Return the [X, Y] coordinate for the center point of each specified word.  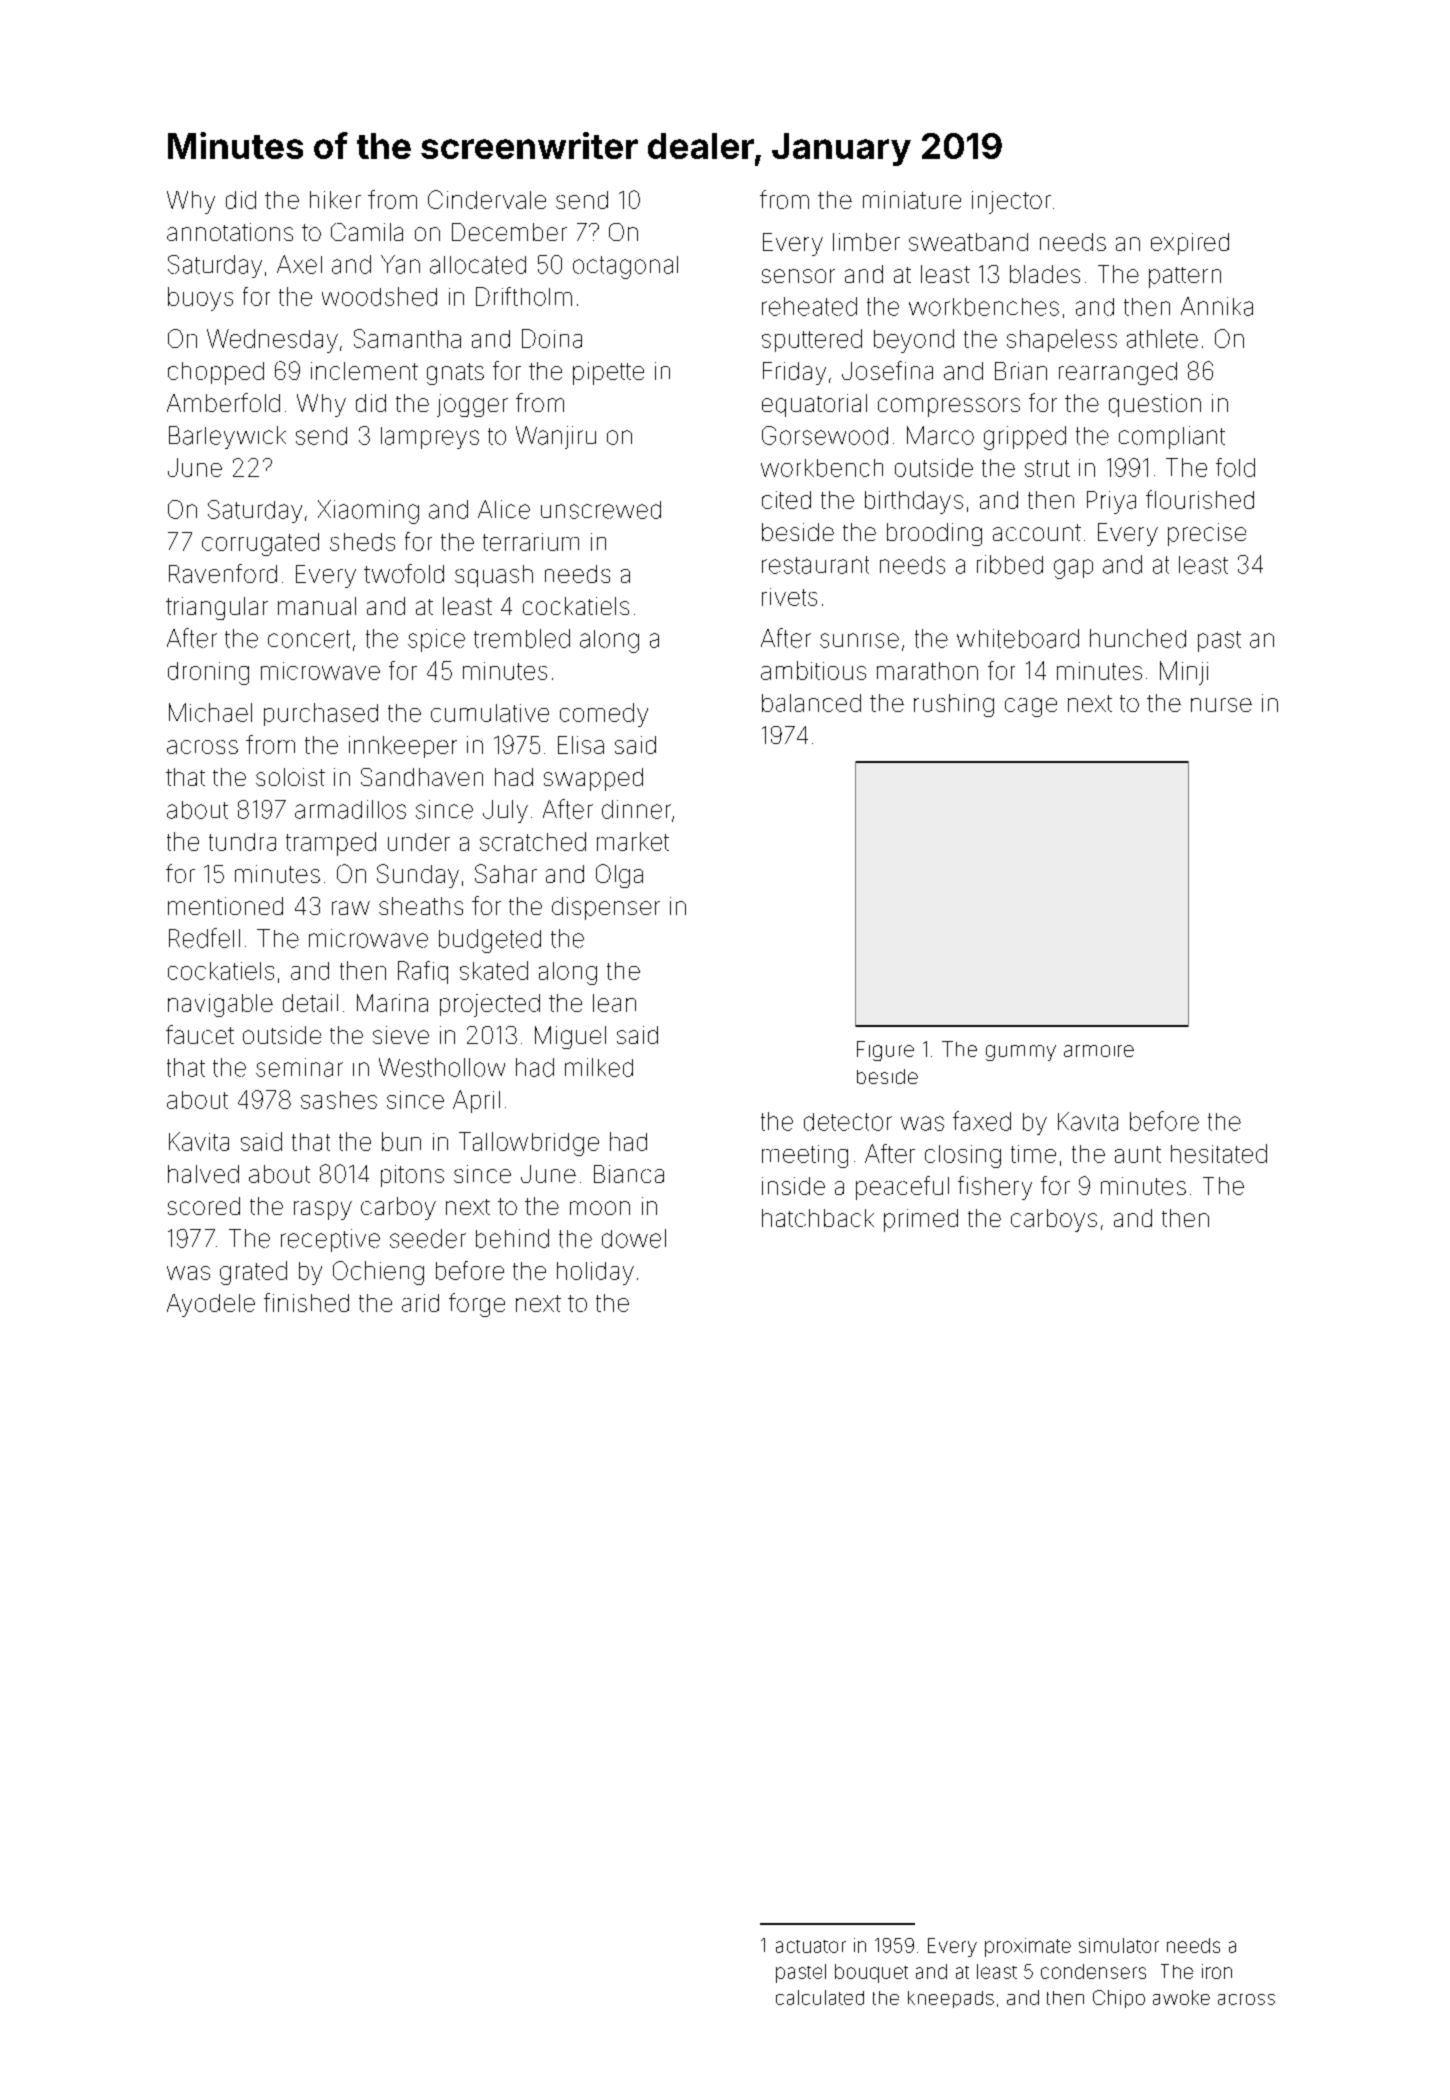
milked [599, 1067]
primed [921, 1220]
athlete [1162, 338]
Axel [299, 264]
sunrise [859, 640]
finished [306, 1302]
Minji [1184, 673]
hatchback [818, 1218]
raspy [323, 1210]
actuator [811, 1946]
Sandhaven [422, 777]
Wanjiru [556, 437]
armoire [1099, 1051]
